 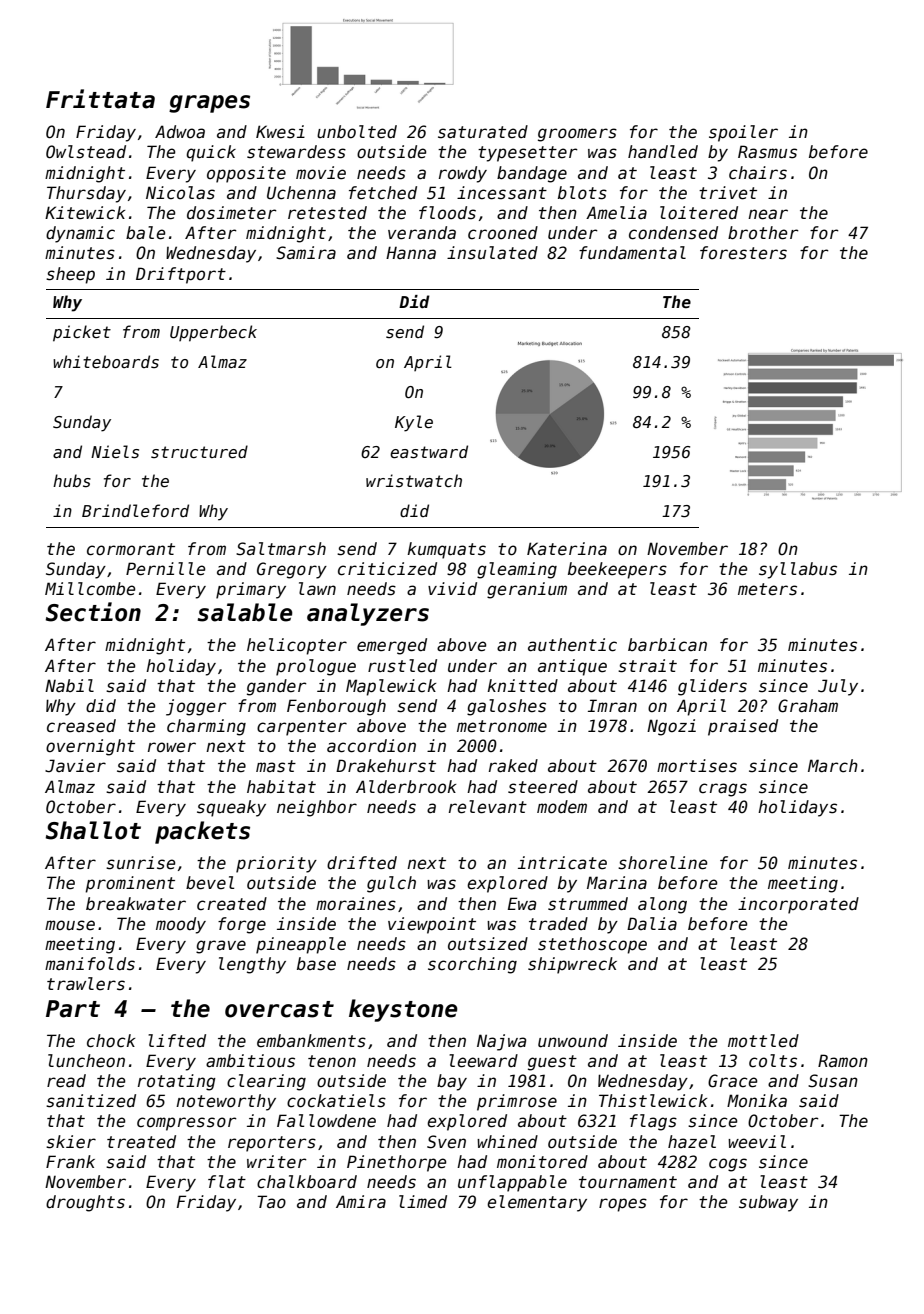 I want to click on whiteboards, so click(x=106, y=361).
